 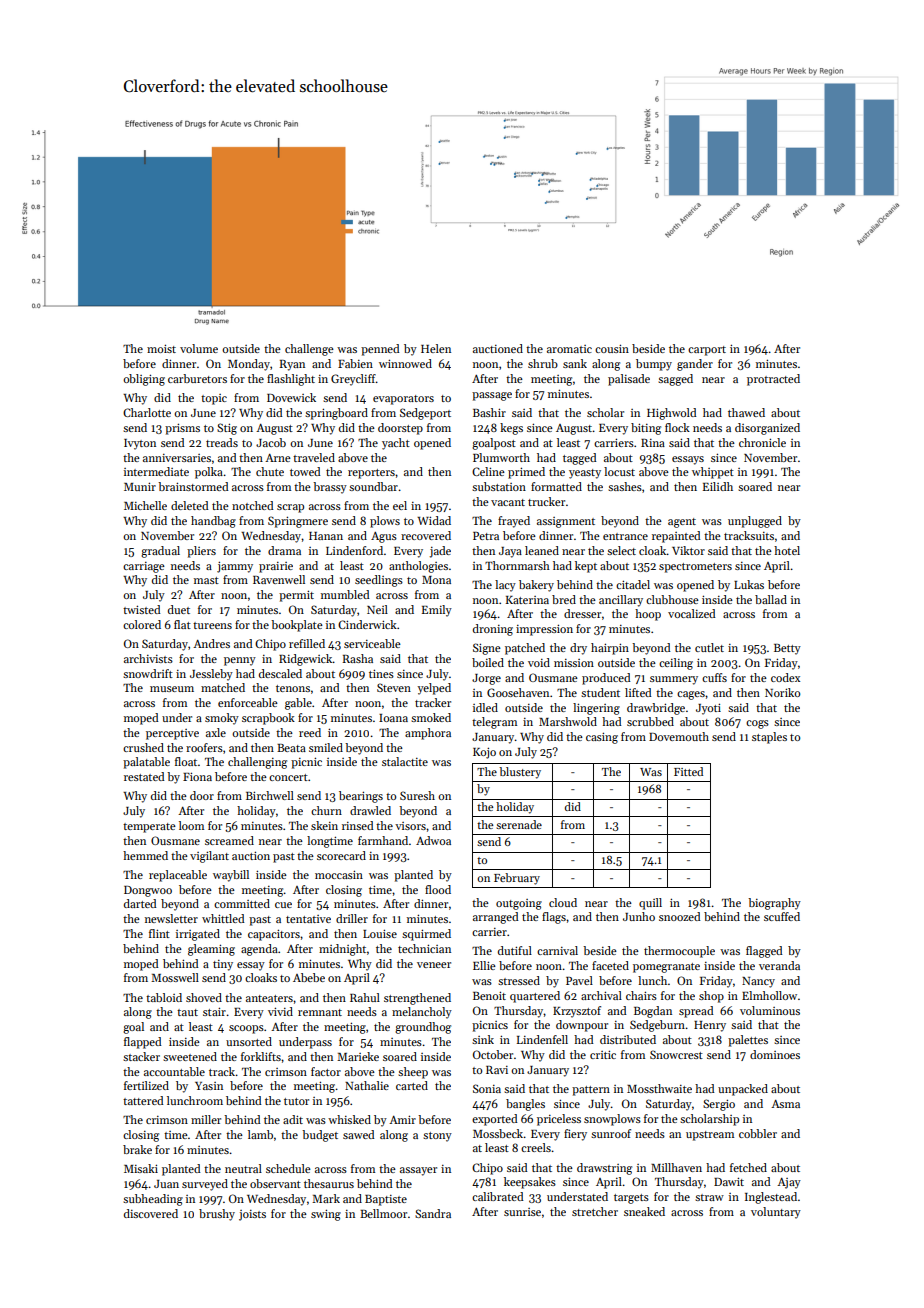 What do you see at coordinates (569, 349) in the screenshot?
I see `aromatic` at bounding box center [569, 349].
